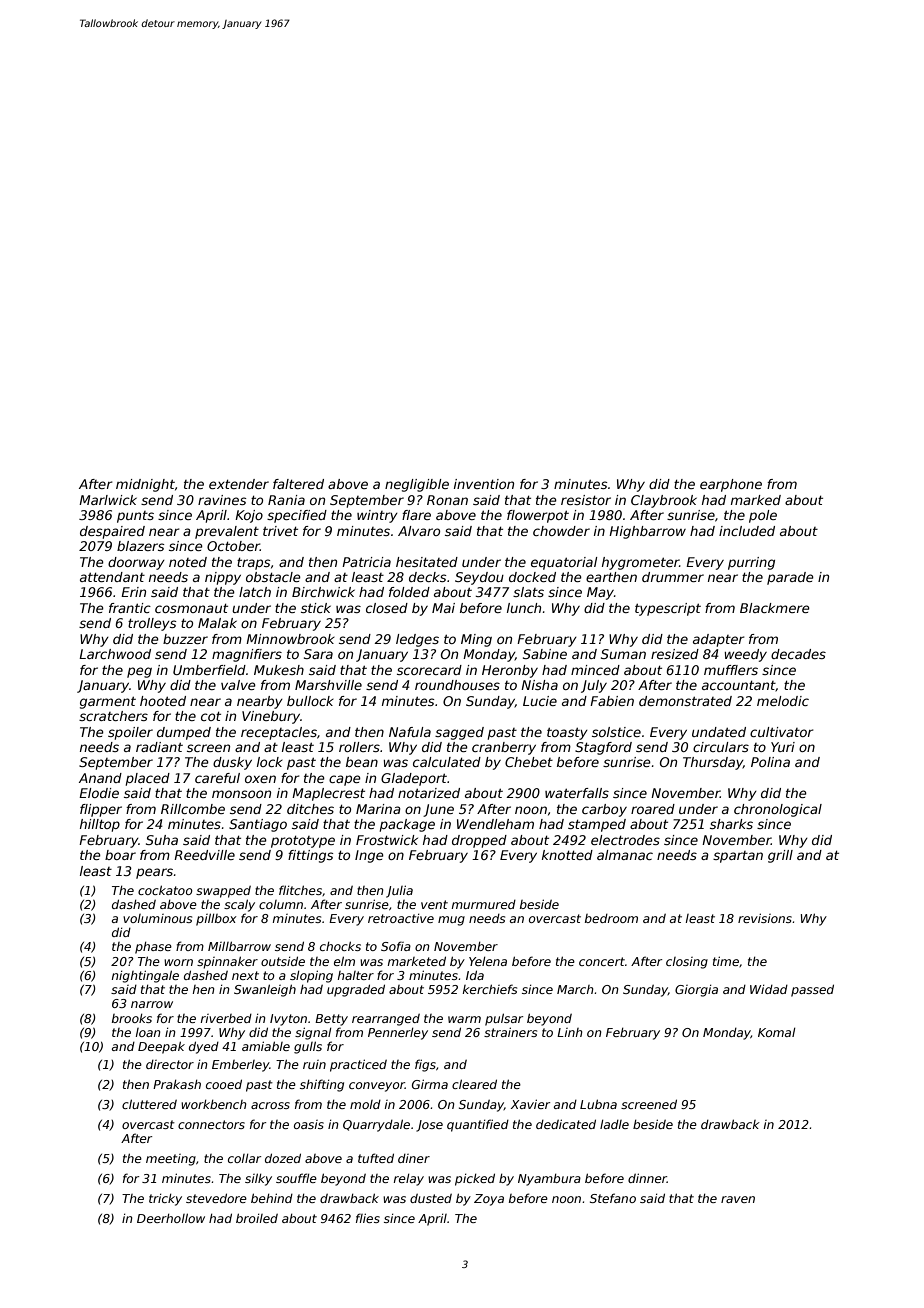 The image size is (924, 1308). What do you see at coordinates (171, 1160) in the document?
I see `meeting` at bounding box center [171, 1160].
